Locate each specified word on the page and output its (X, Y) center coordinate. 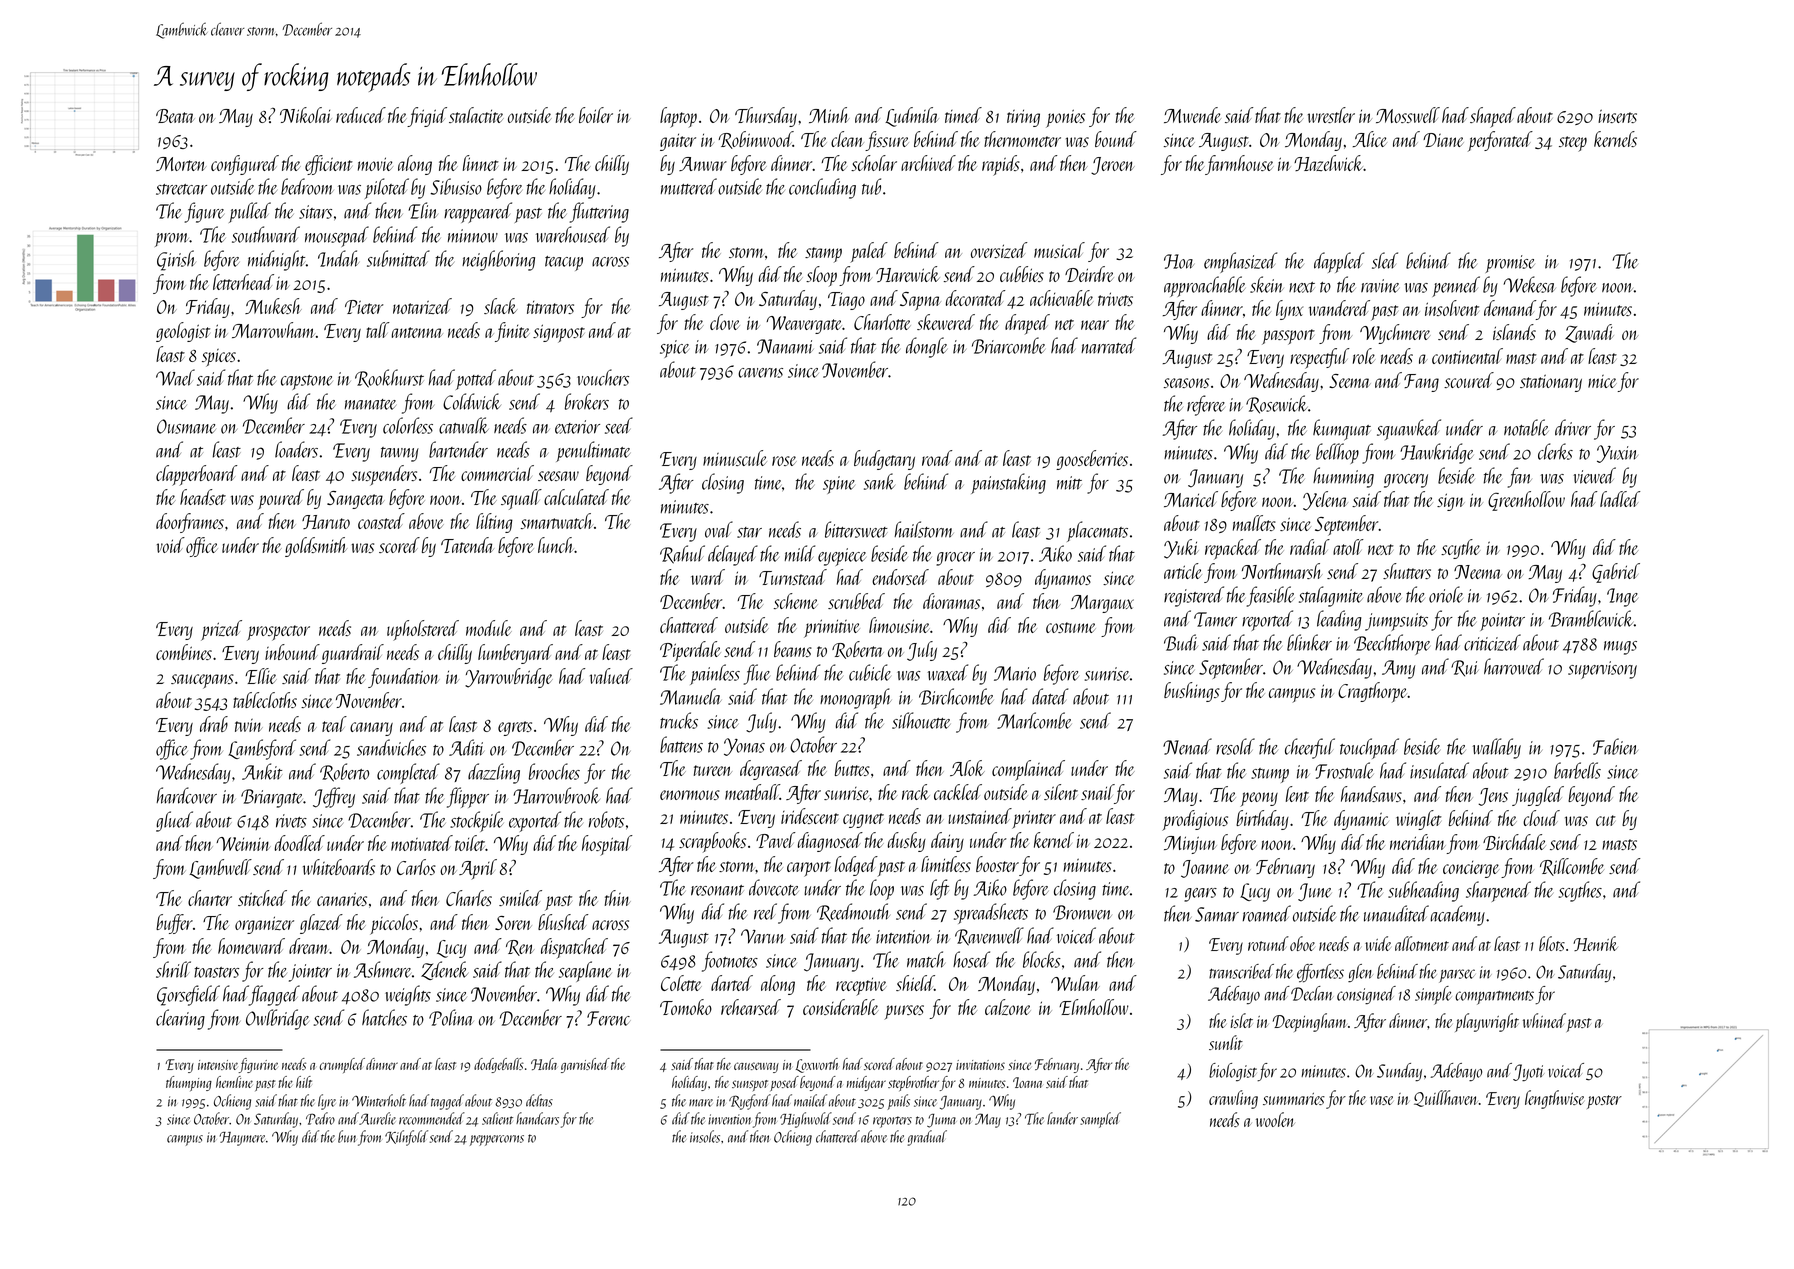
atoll (1348, 547)
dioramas (951, 601)
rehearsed (751, 1007)
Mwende (1192, 115)
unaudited (1396, 913)
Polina (451, 1017)
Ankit (262, 771)
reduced (361, 115)
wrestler (1331, 115)
